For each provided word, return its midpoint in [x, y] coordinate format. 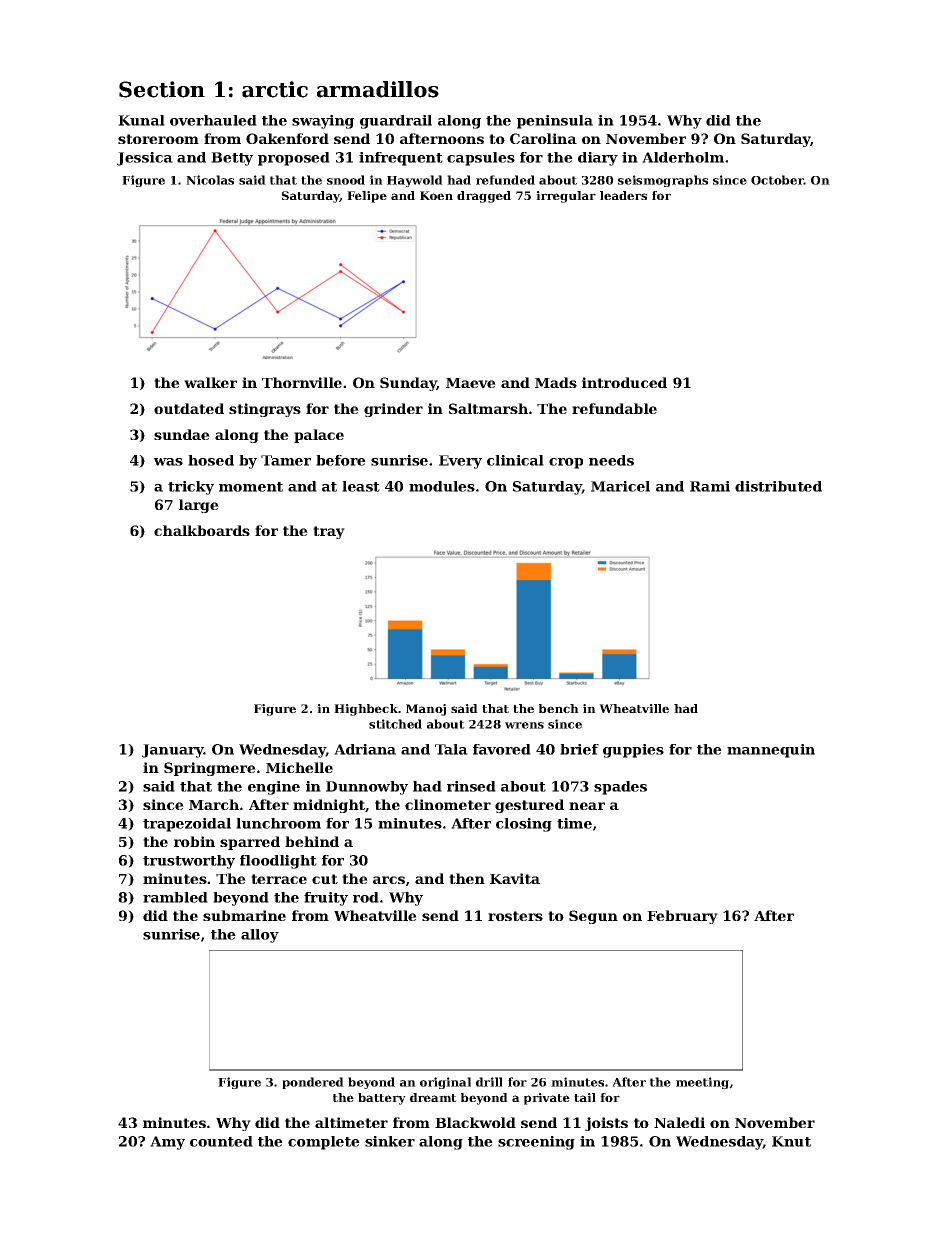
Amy [167, 1143]
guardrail [396, 122]
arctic [275, 89]
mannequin [771, 751]
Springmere [210, 769]
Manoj [426, 710]
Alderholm [683, 157]
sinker [390, 1141]
